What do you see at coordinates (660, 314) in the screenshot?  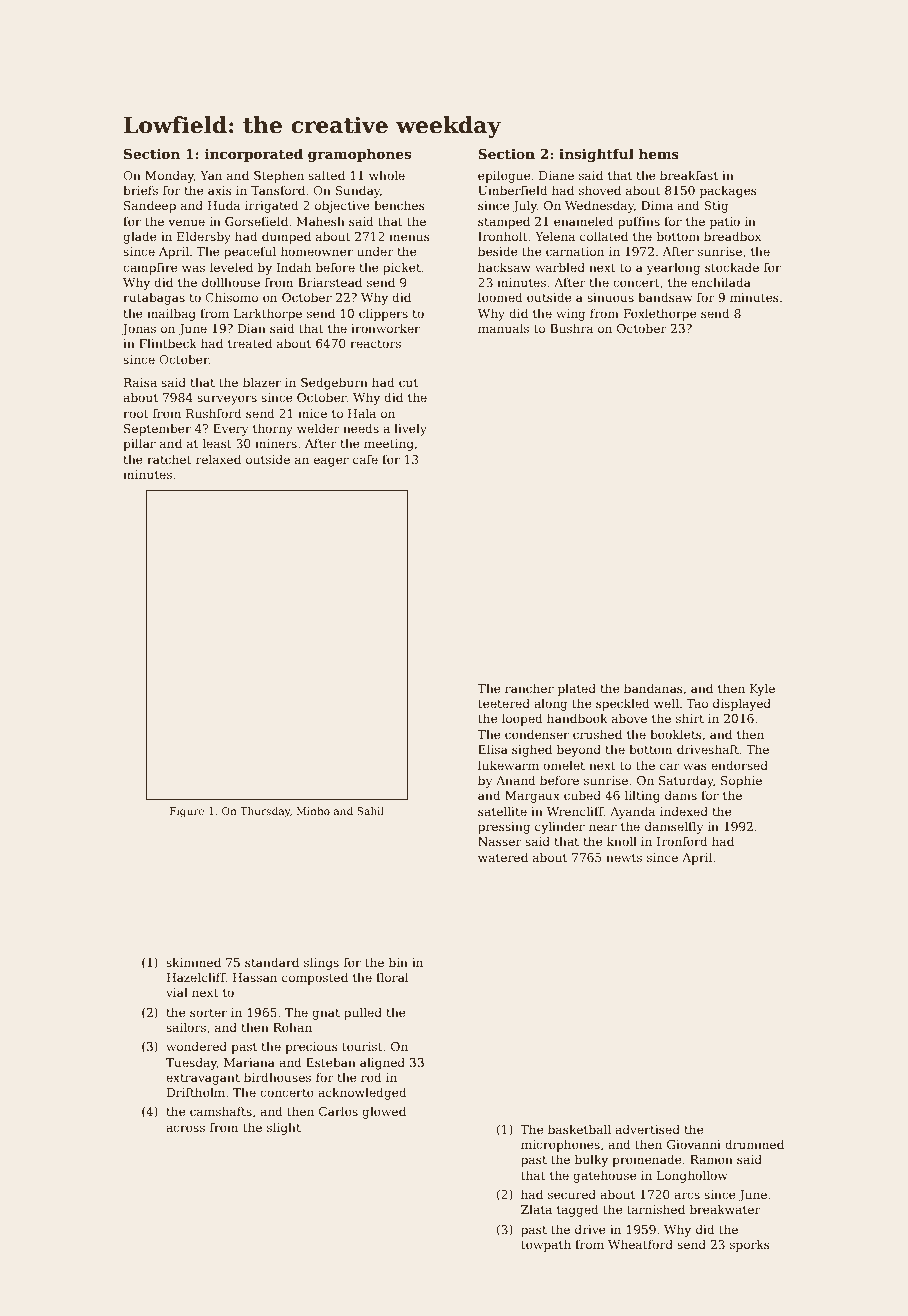 I see `Foxlethorpe` at bounding box center [660, 314].
